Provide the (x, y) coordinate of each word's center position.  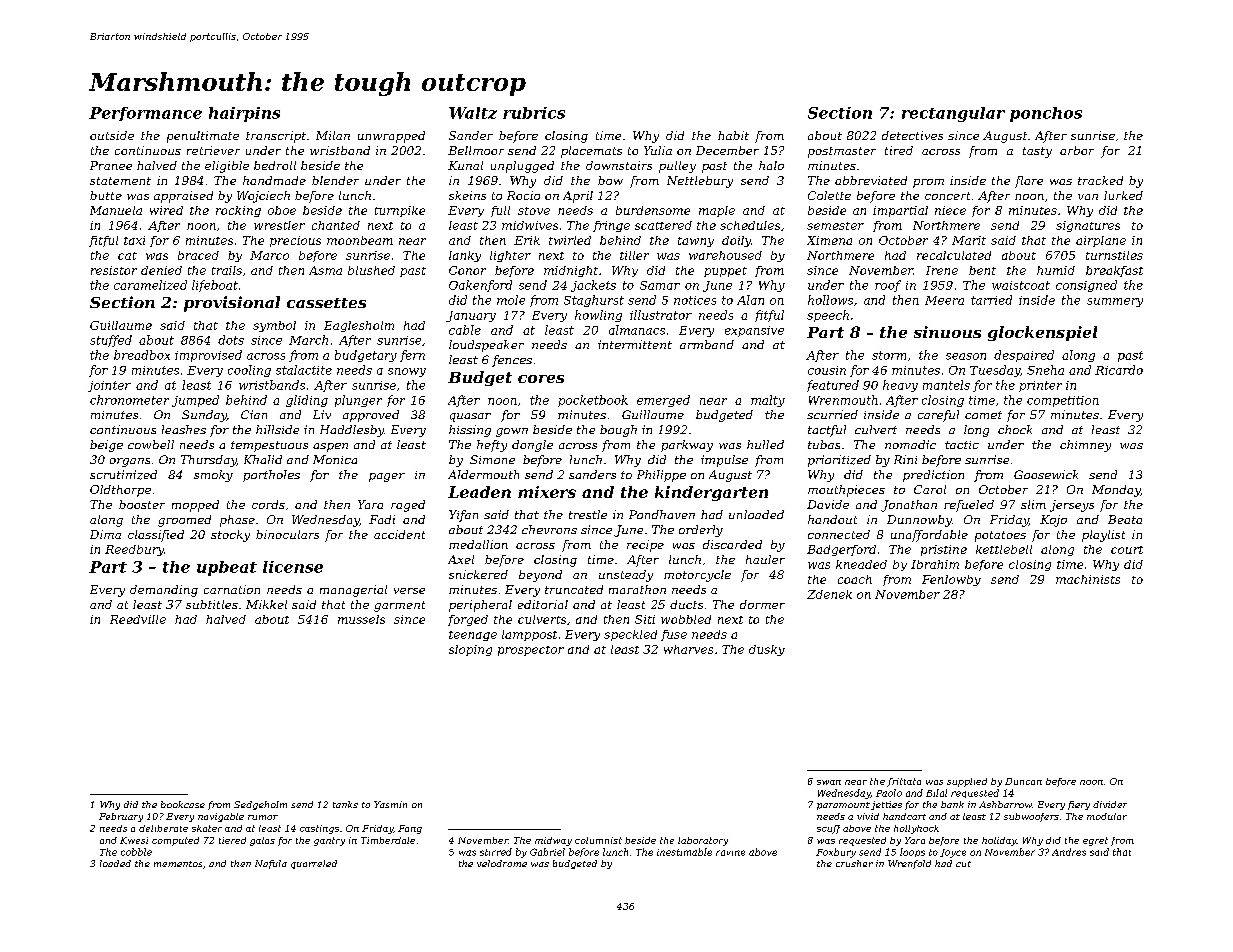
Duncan (1023, 781)
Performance (145, 114)
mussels (361, 619)
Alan (750, 300)
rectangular (953, 114)
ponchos (1046, 114)
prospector (531, 651)
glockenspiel (1042, 333)
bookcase (183, 804)
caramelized (150, 285)
